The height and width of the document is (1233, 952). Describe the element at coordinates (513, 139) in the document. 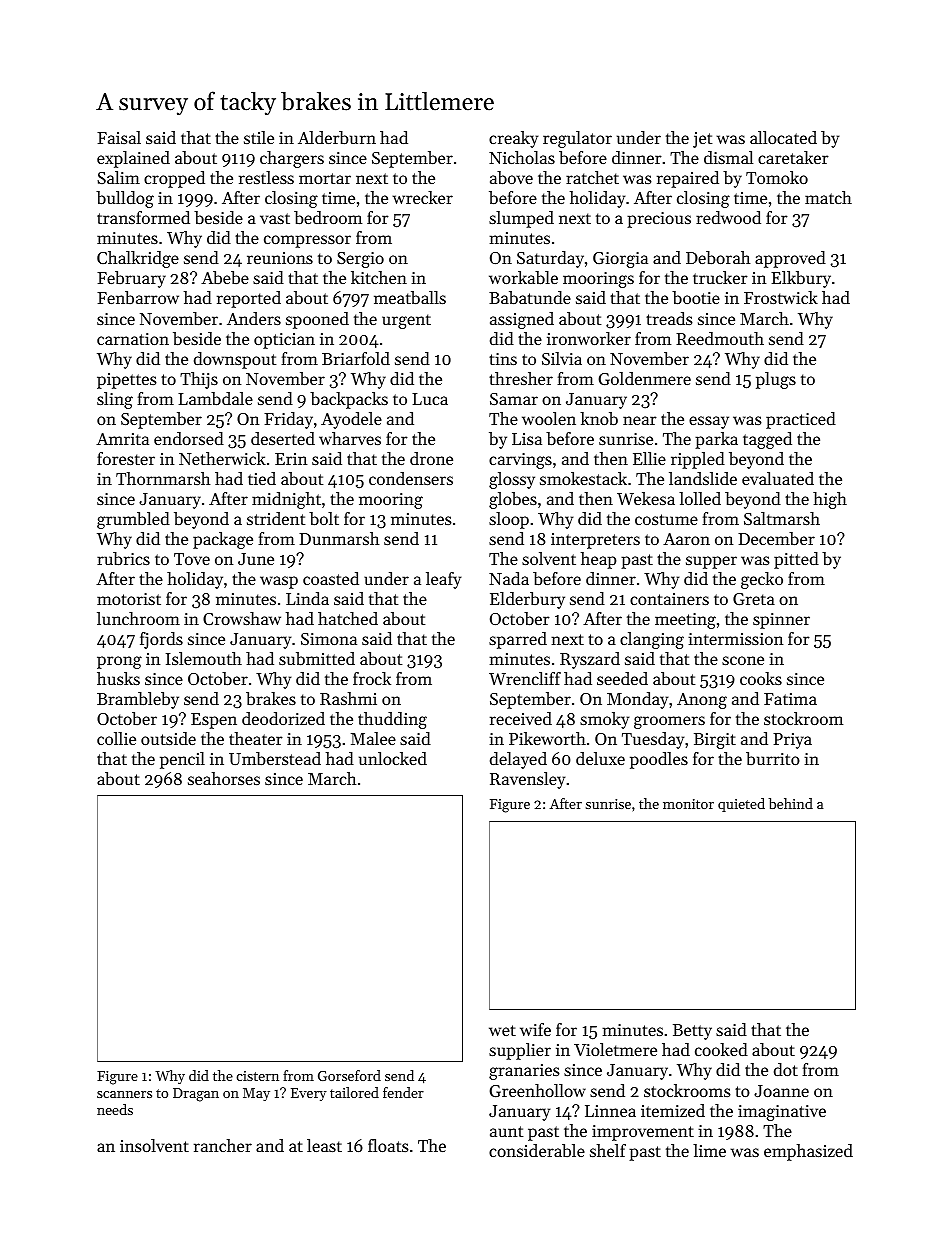

I see `creaky` at that location.
